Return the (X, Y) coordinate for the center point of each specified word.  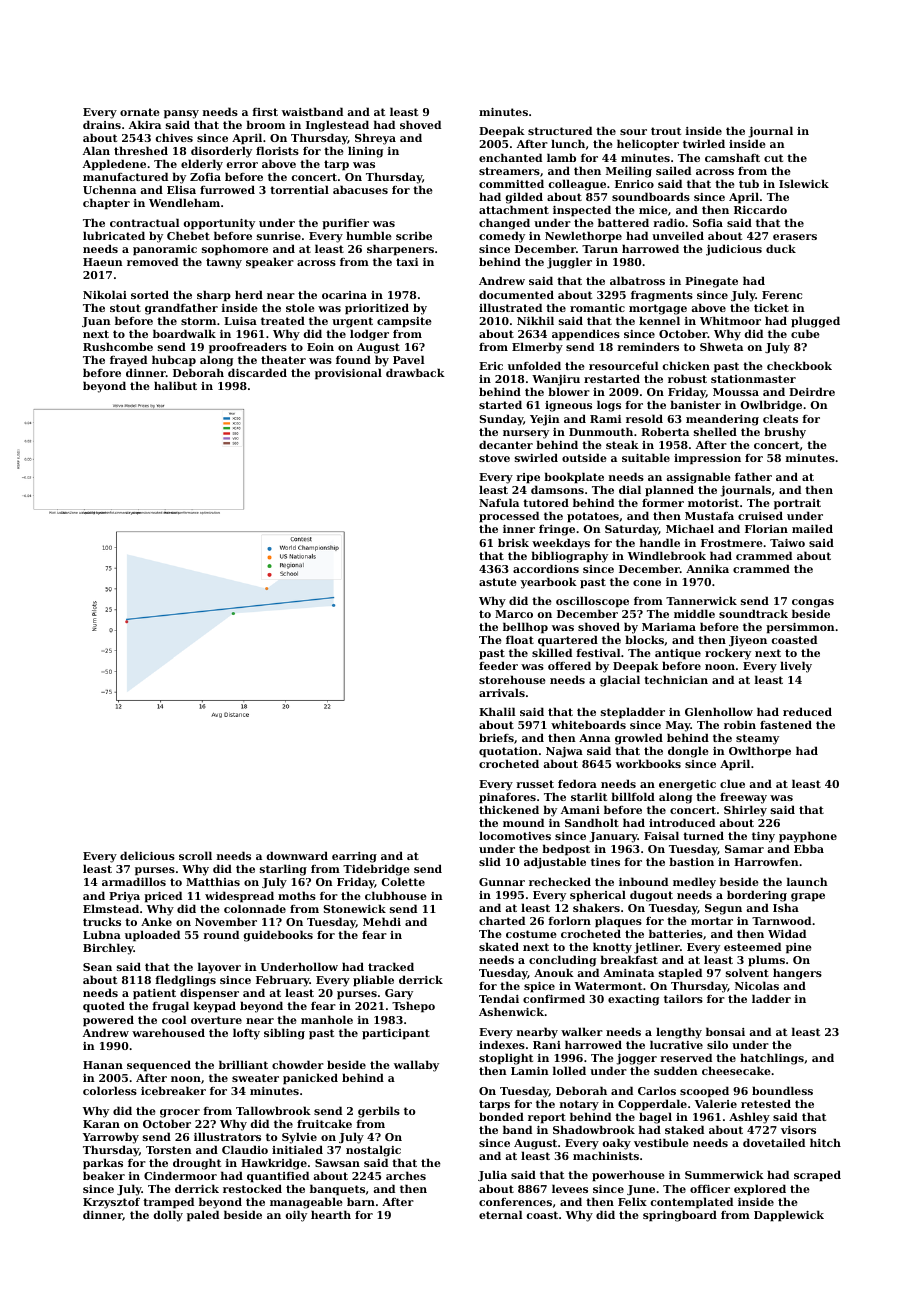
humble (369, 235)
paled (203, 1216)
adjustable (555, 863)
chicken (686, 365)
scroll (195, 855)
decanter (506, 444)
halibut (175, 385)
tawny (224, 263)
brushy (785, 433)
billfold (633, 796)
